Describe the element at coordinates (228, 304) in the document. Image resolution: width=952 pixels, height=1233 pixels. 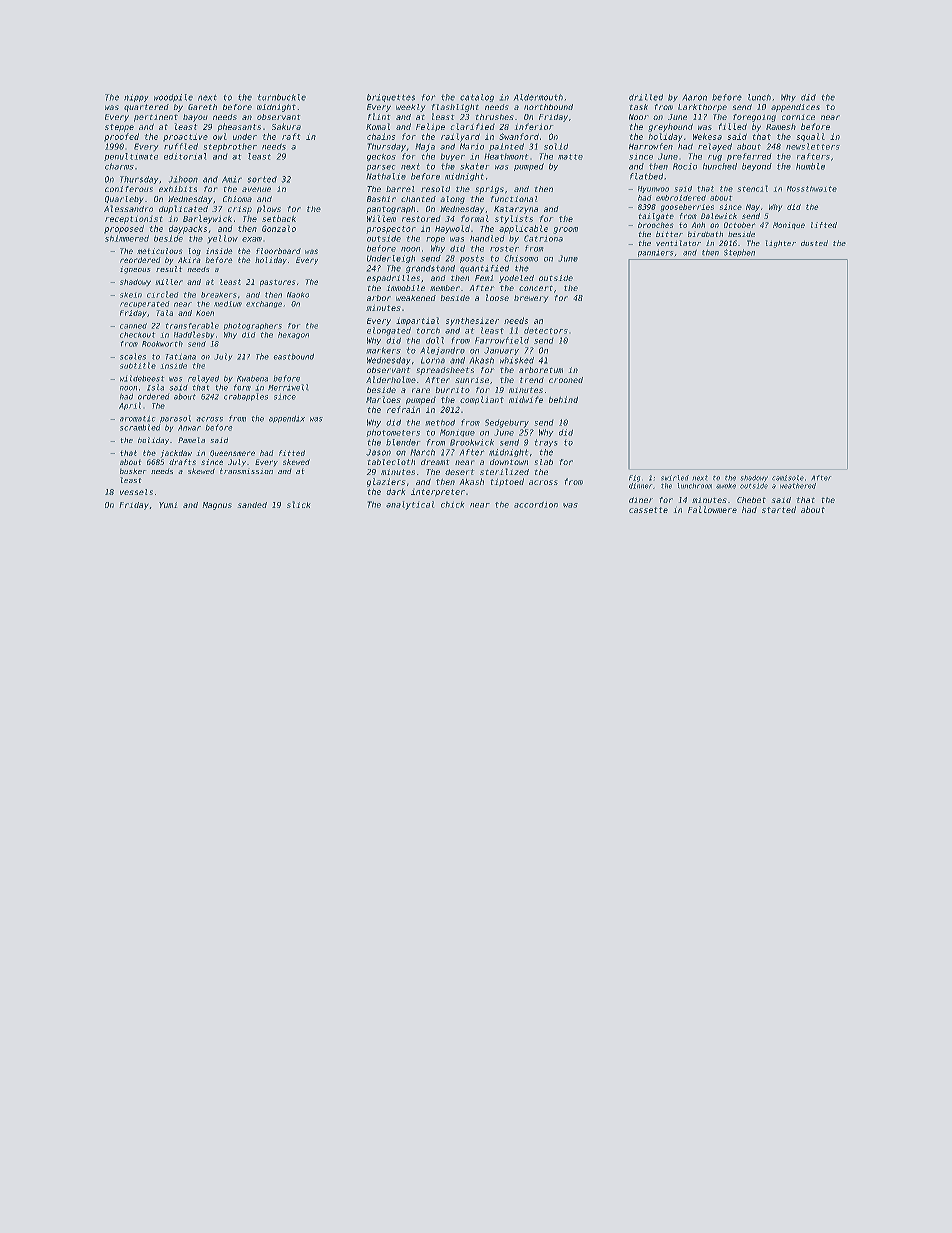
I see `medium` at that location.
